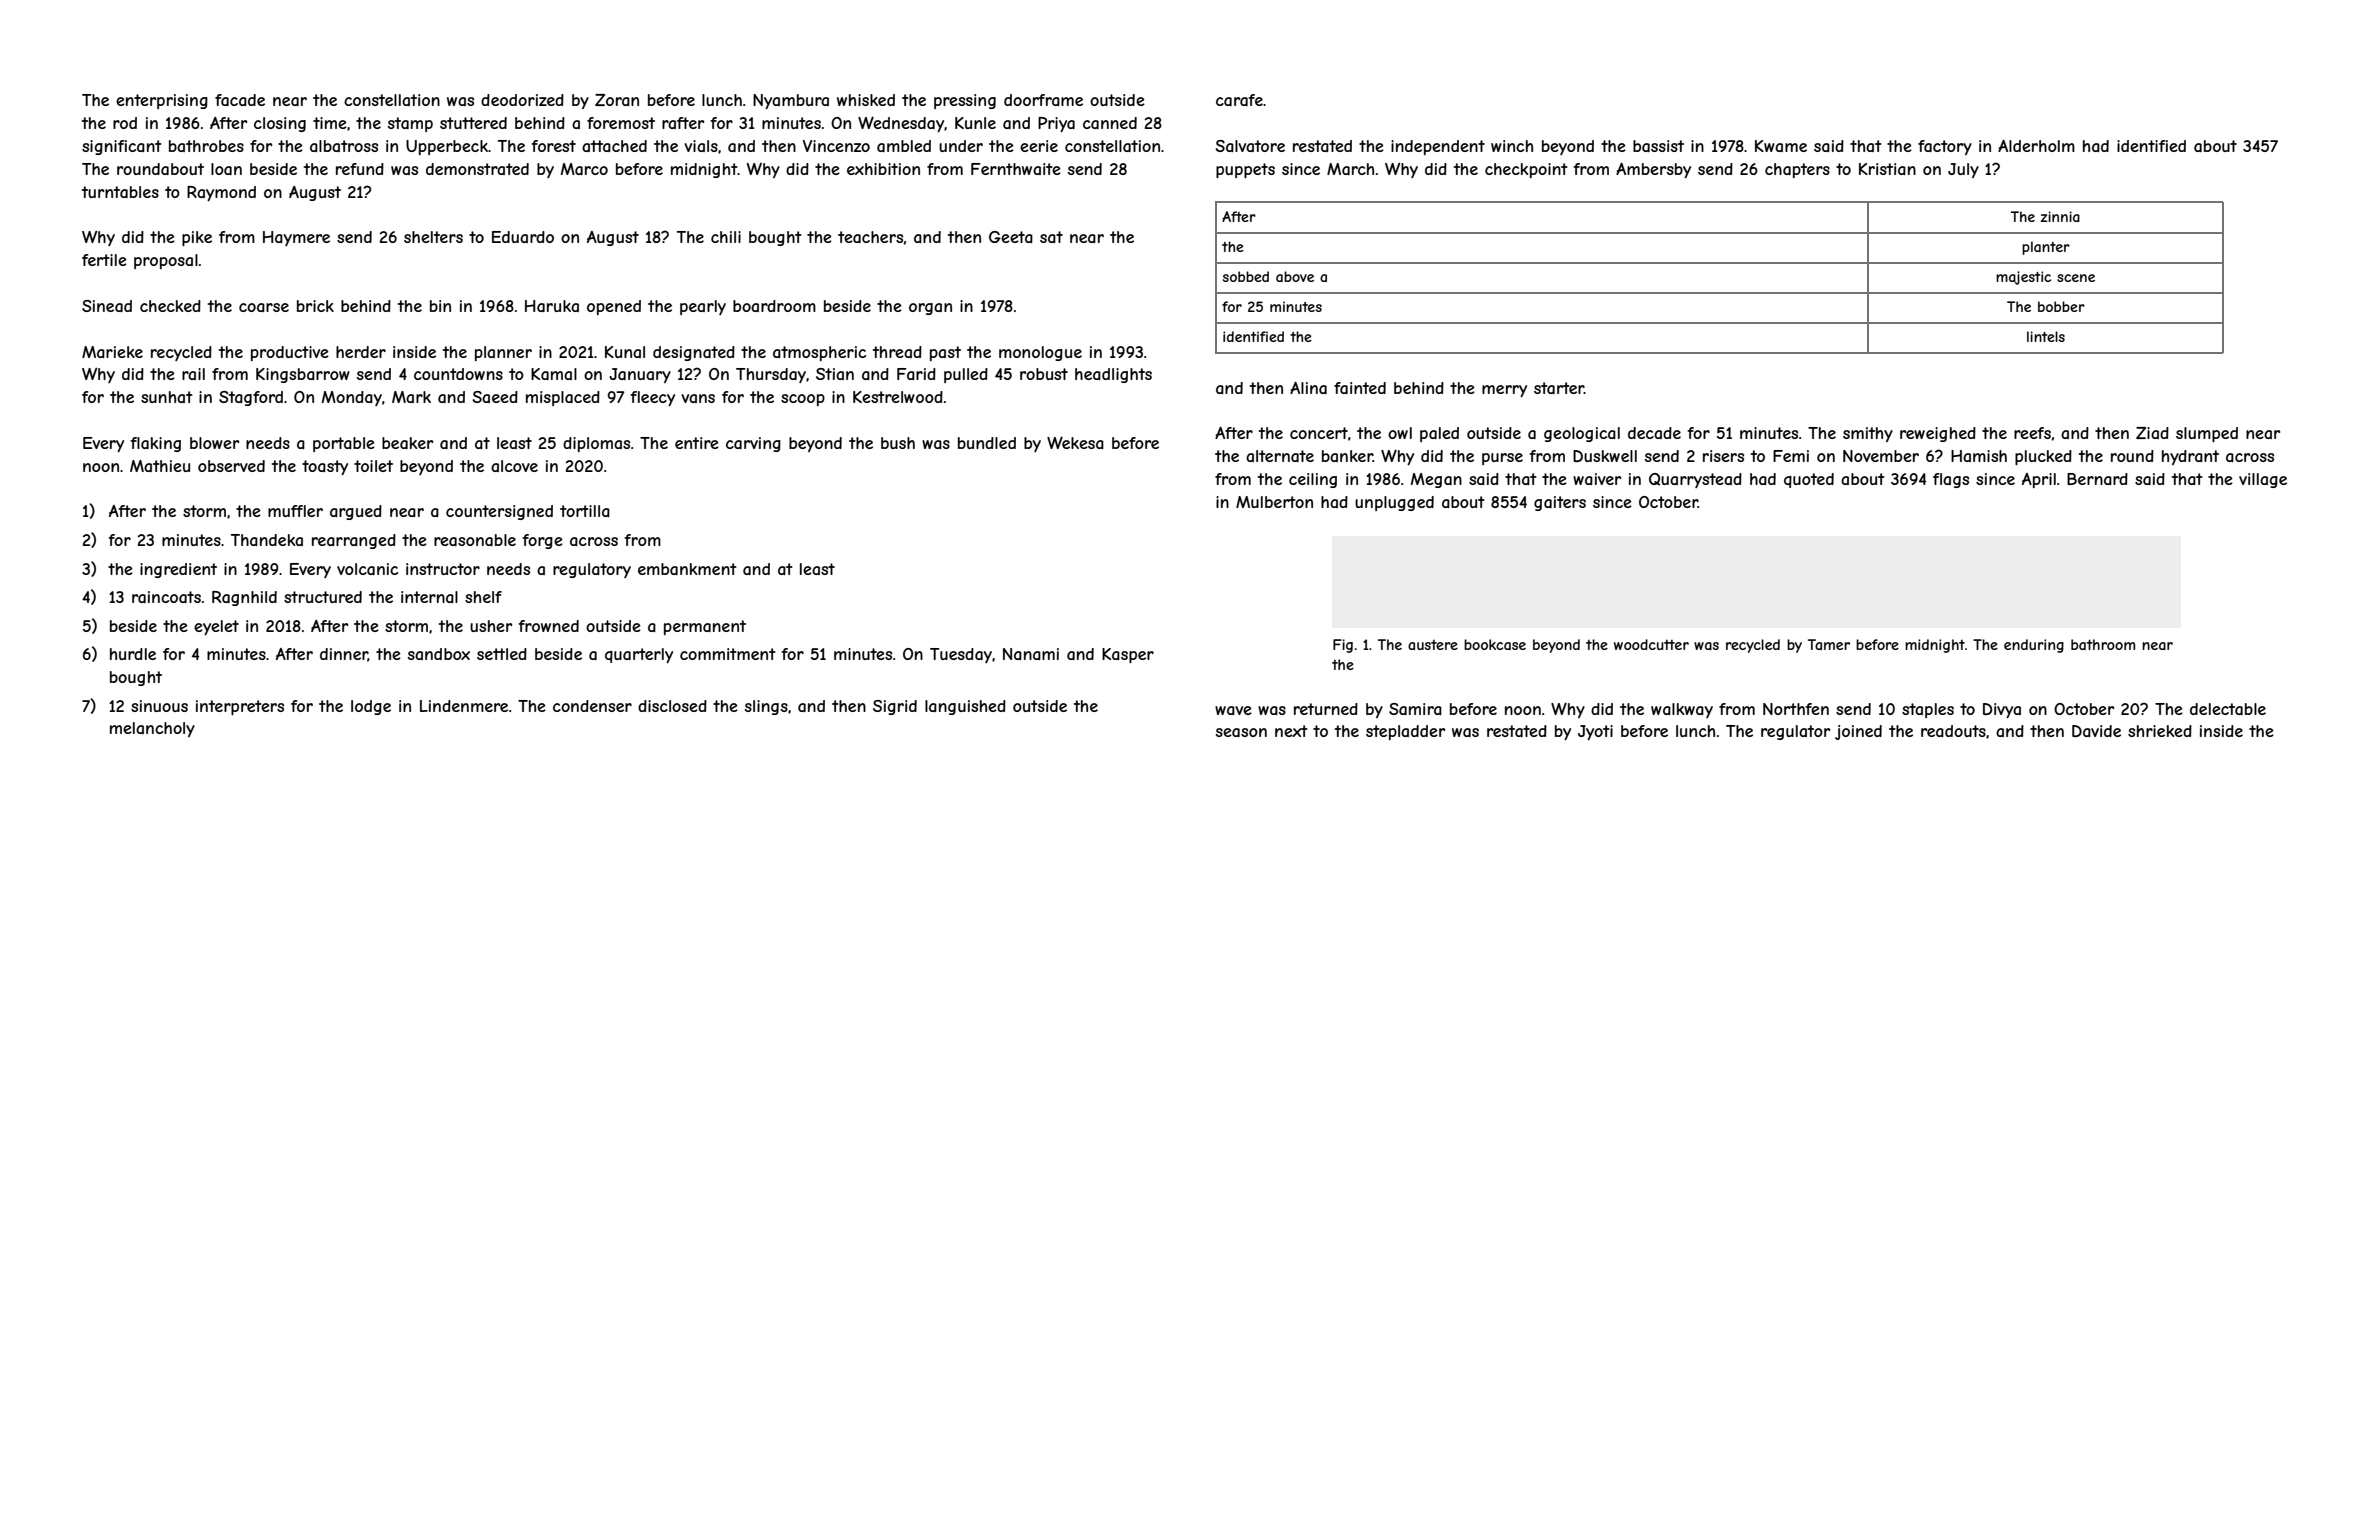 The image size is (2380, 1540). I want to click on Kestrelwood, so click(898, 397).
